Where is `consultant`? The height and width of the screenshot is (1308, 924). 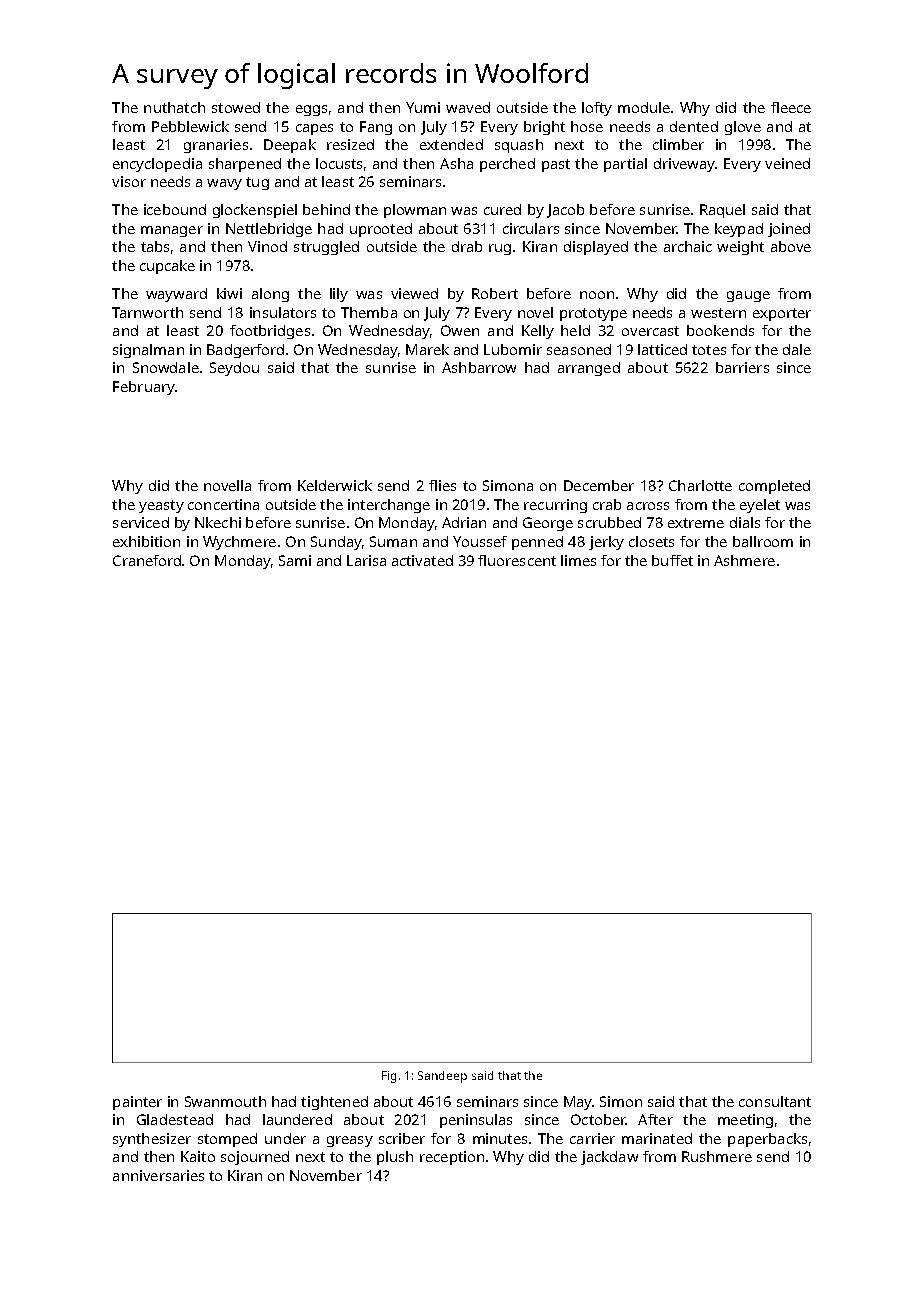 consultant is located at coordinates (775, 1101).
